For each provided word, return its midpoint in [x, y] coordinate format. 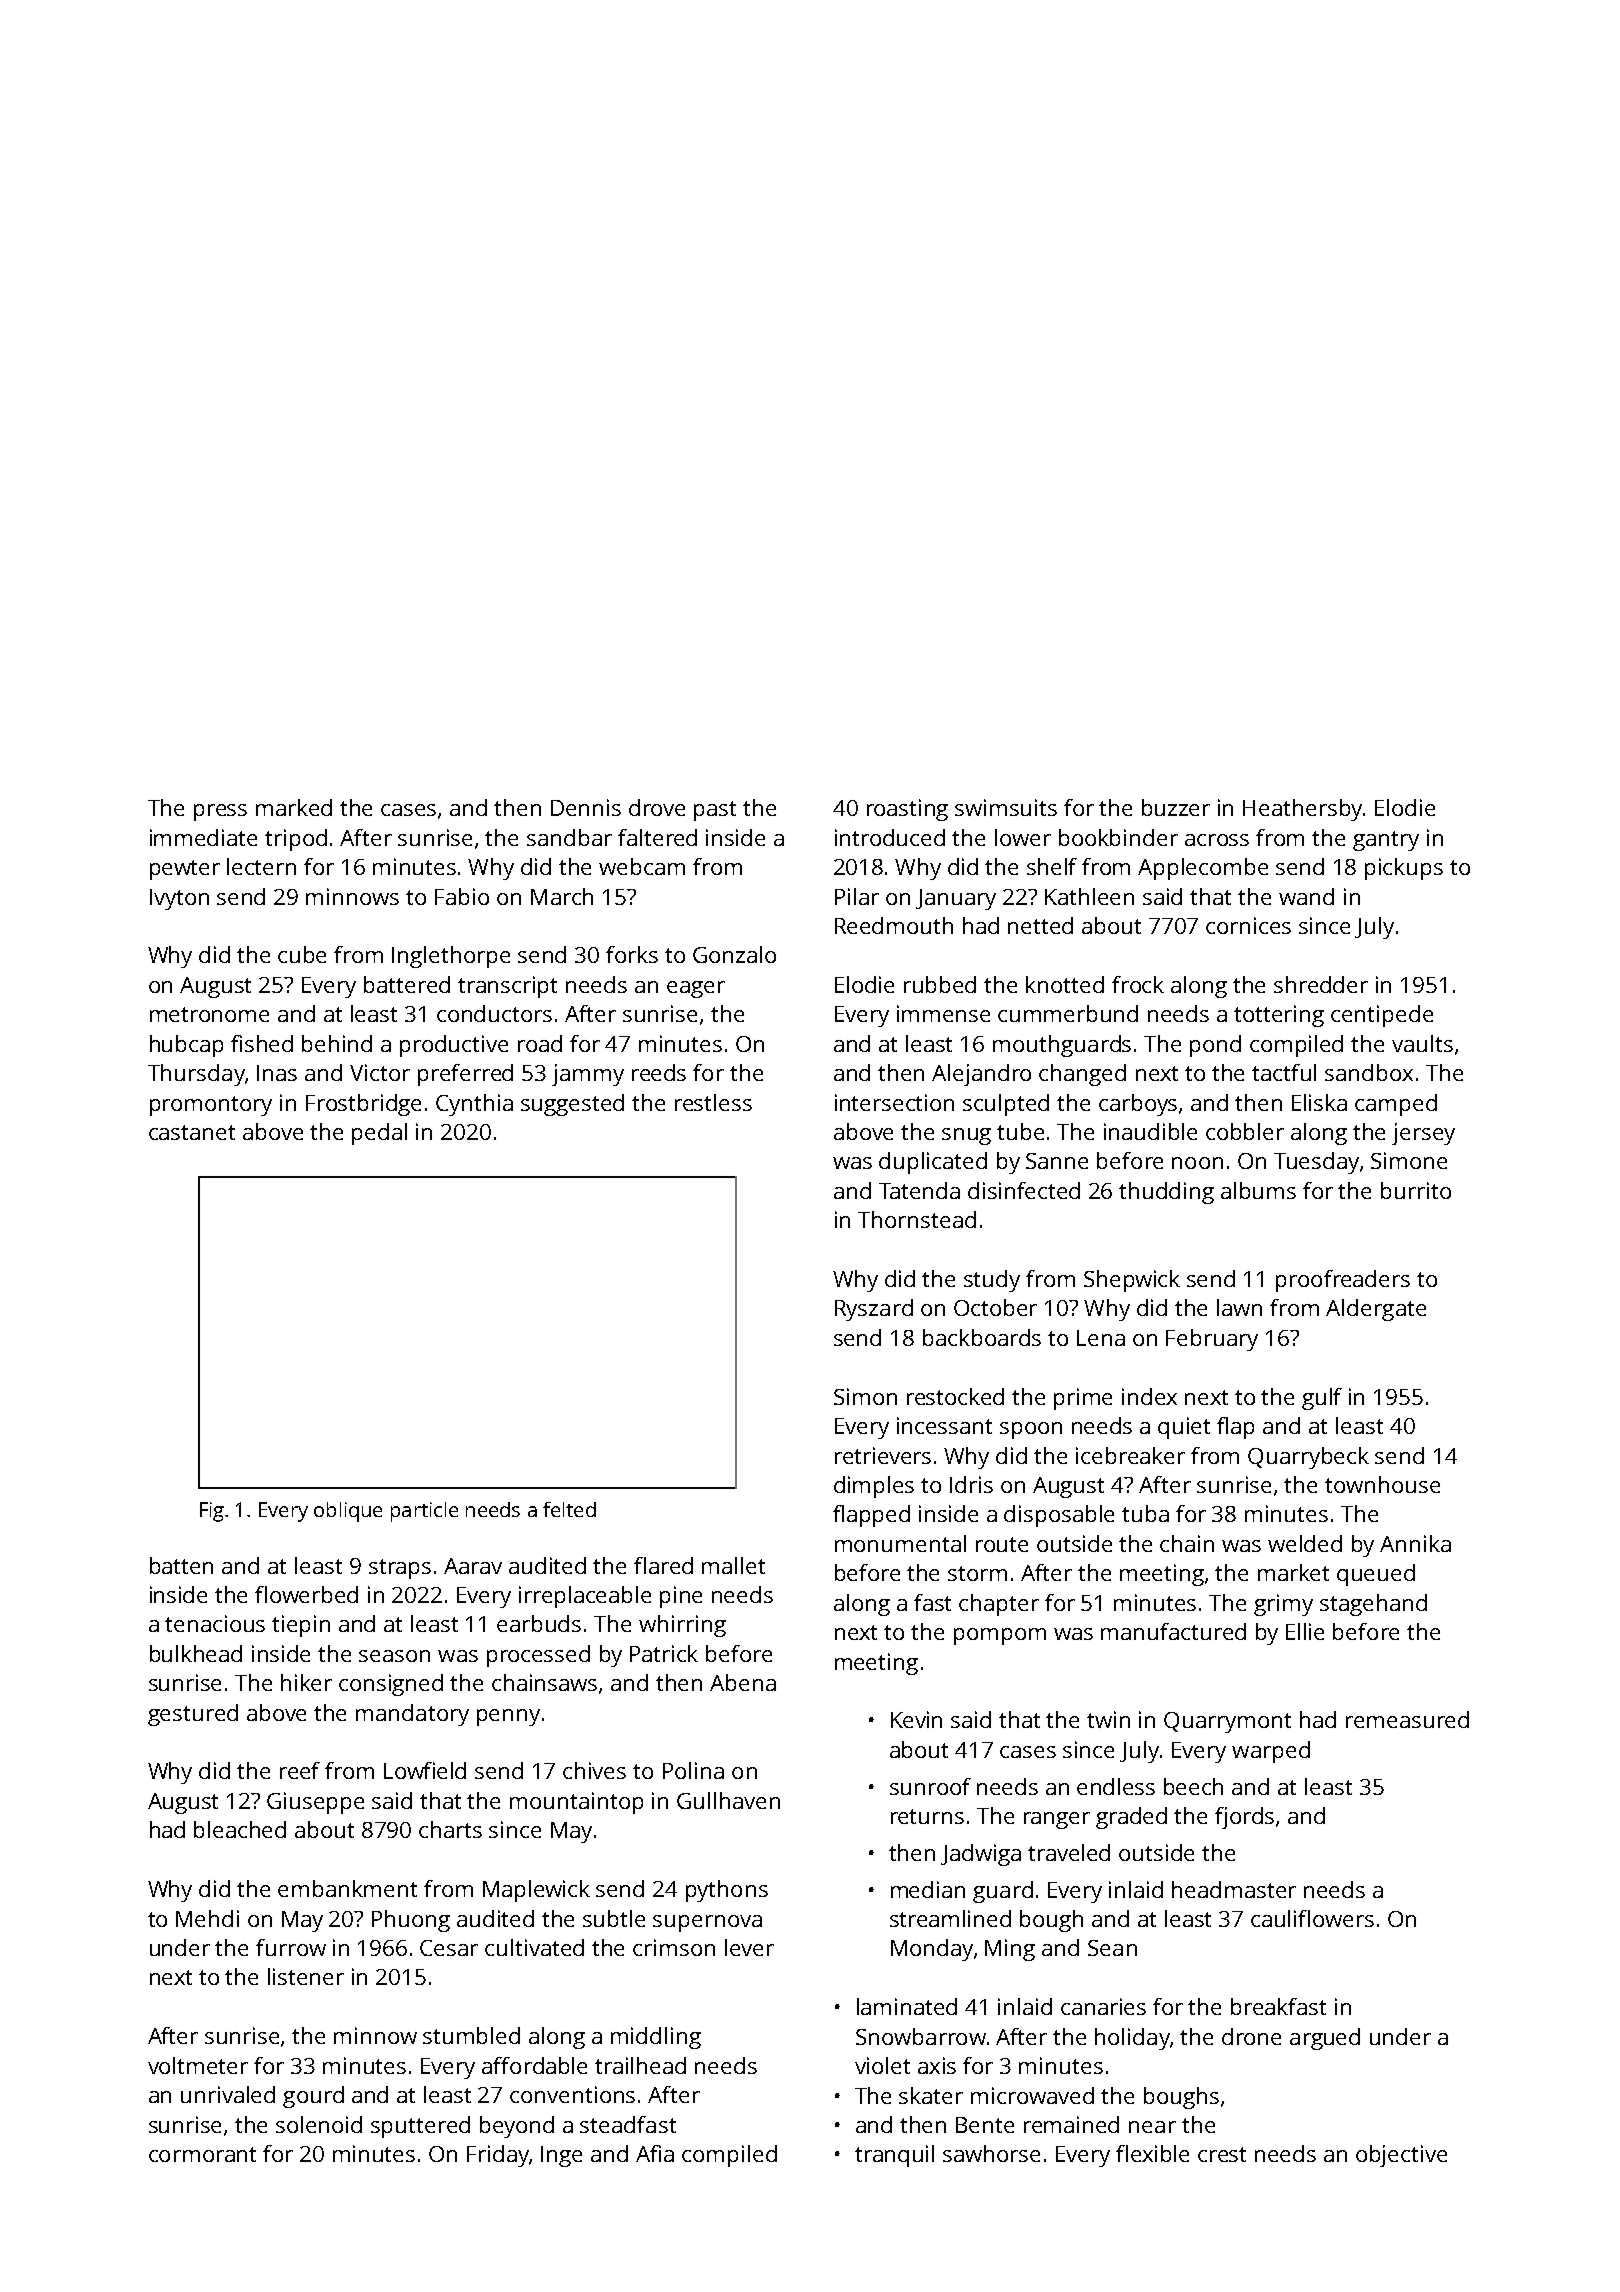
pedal [379, 1134]
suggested [572, 1105]
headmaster [1234, 1889]
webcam [642, 866]
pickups [1404, 869]
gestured [193, 1715]
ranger [1057, 1820]
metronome [209, 1014]
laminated [907, 2006]
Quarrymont [1227, 1722]
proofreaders [1343, 1281]
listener [306, 1976]
